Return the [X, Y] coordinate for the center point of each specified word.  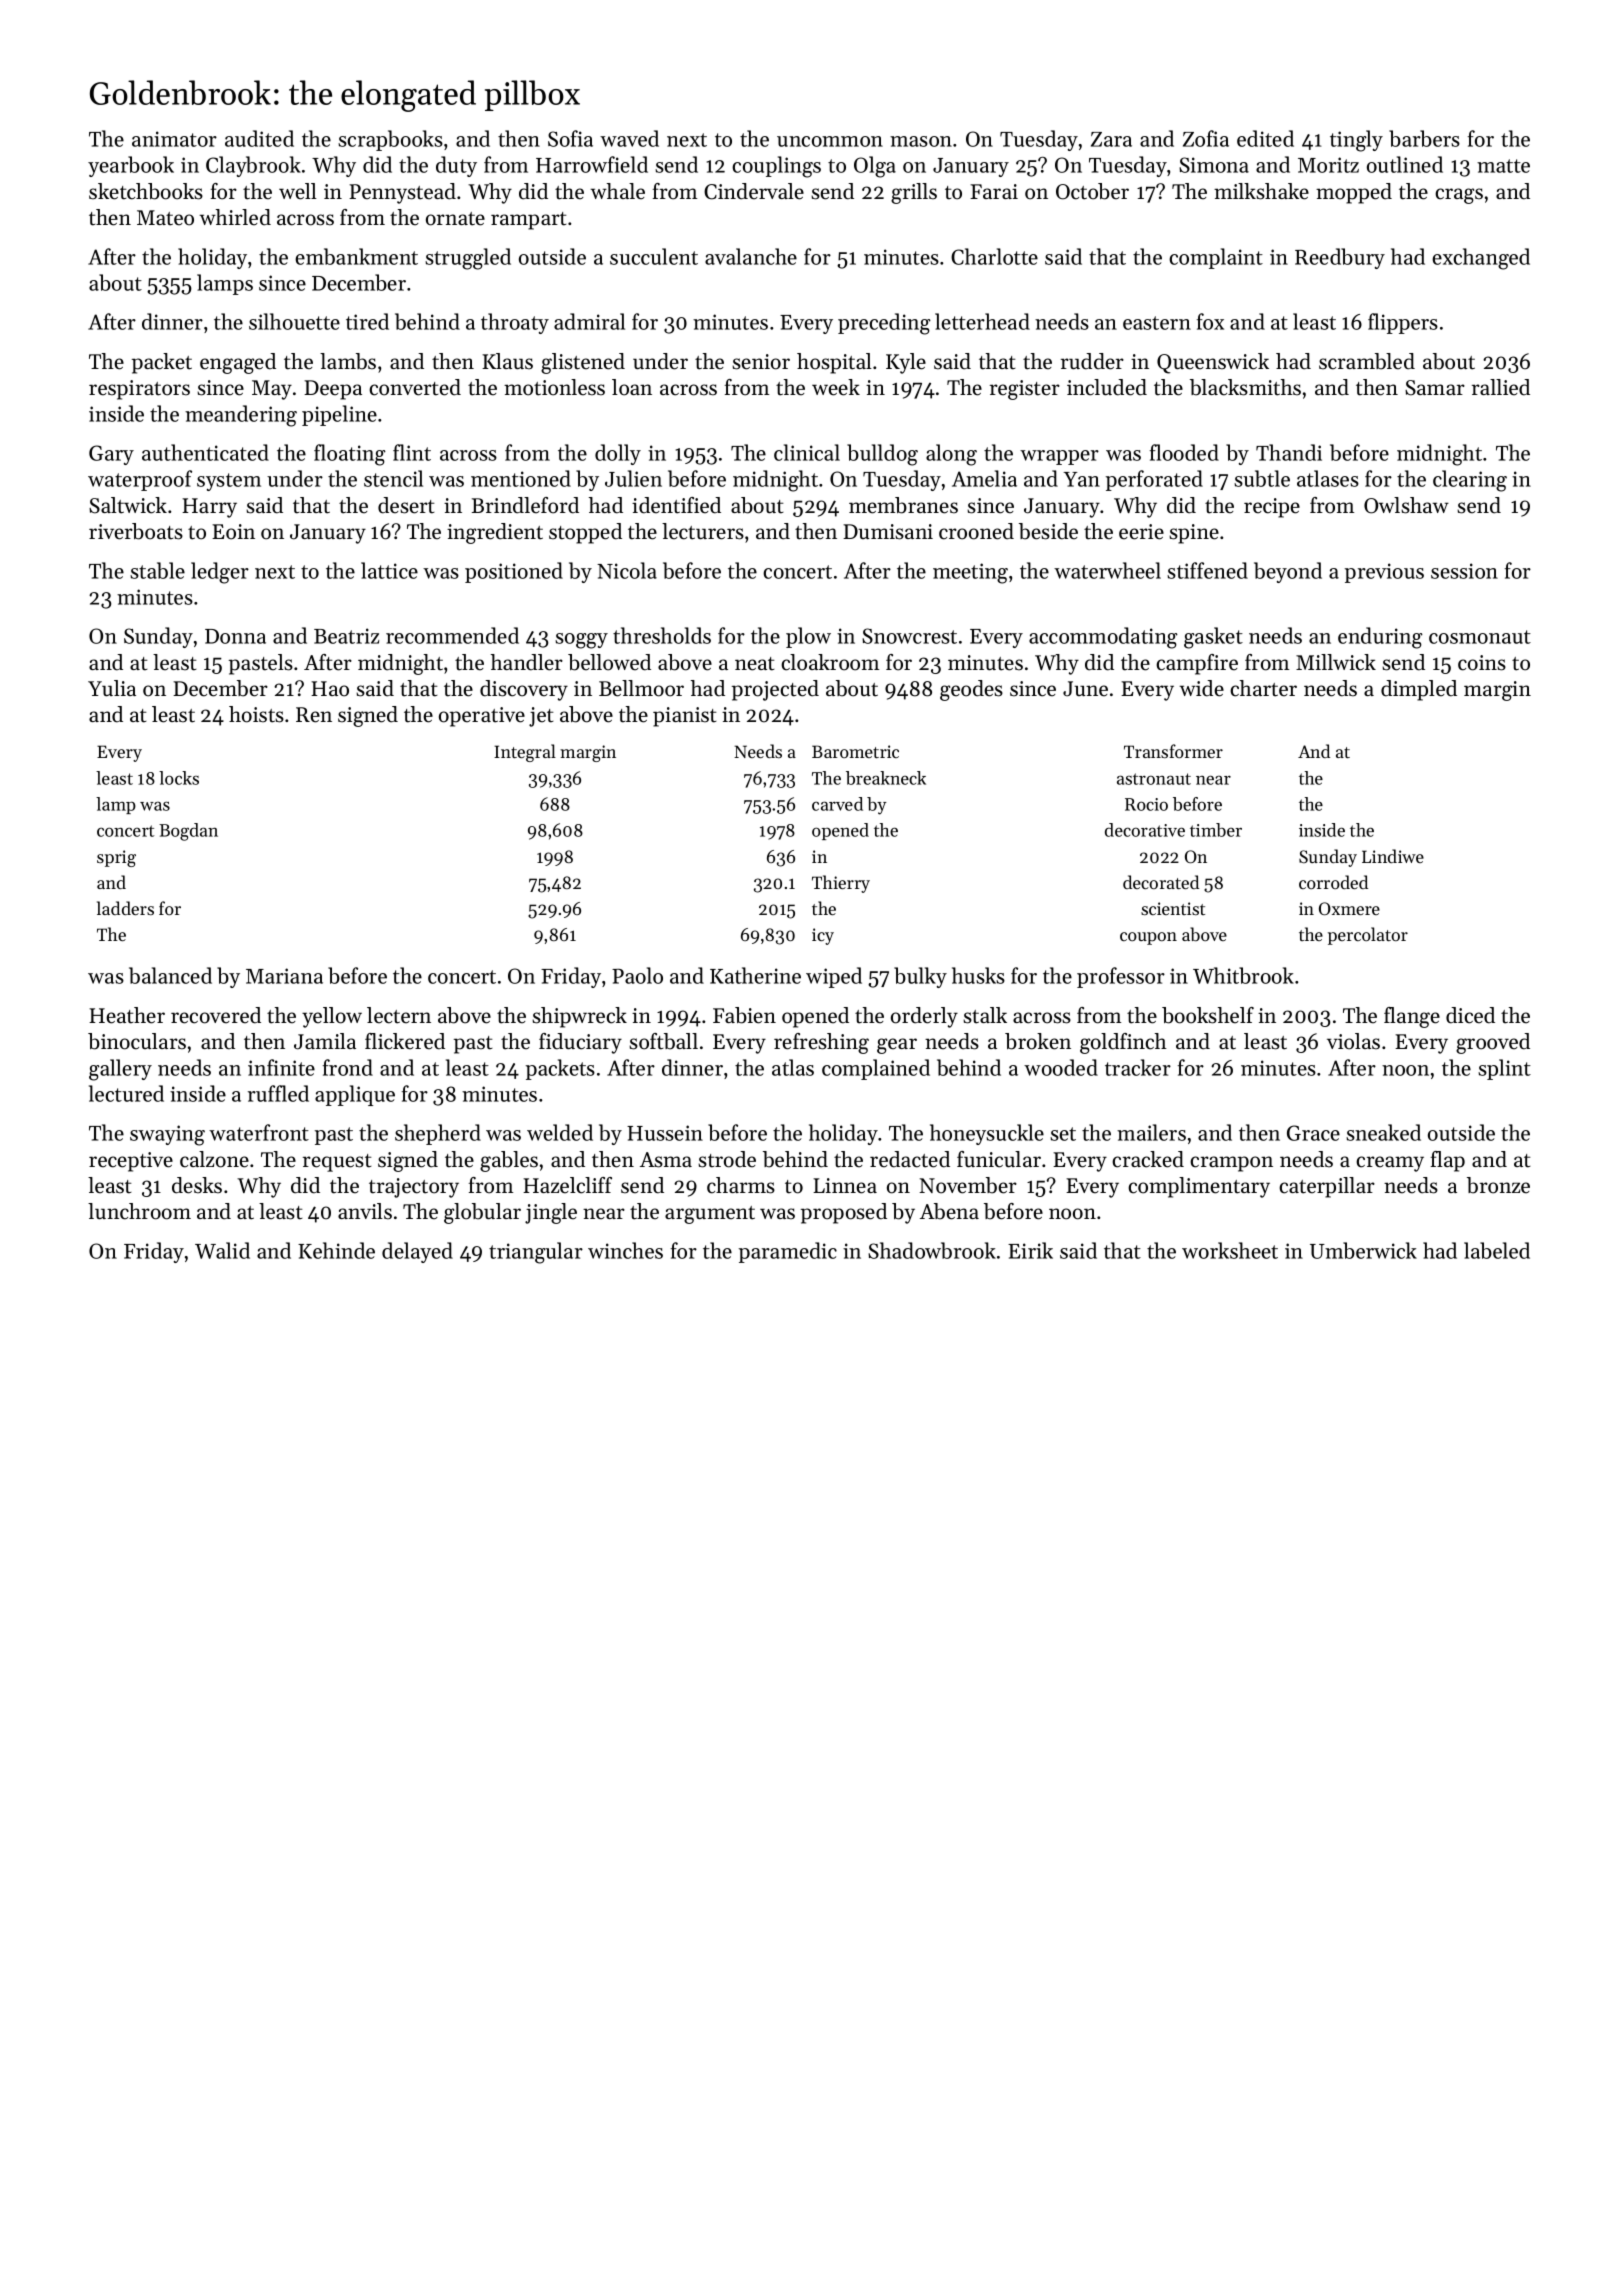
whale [617, 191]
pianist [684, 717]
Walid [222, 1250]
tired [367, 321]
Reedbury [1340, 258]
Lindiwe [1393, 856]
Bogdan [188, 832]
